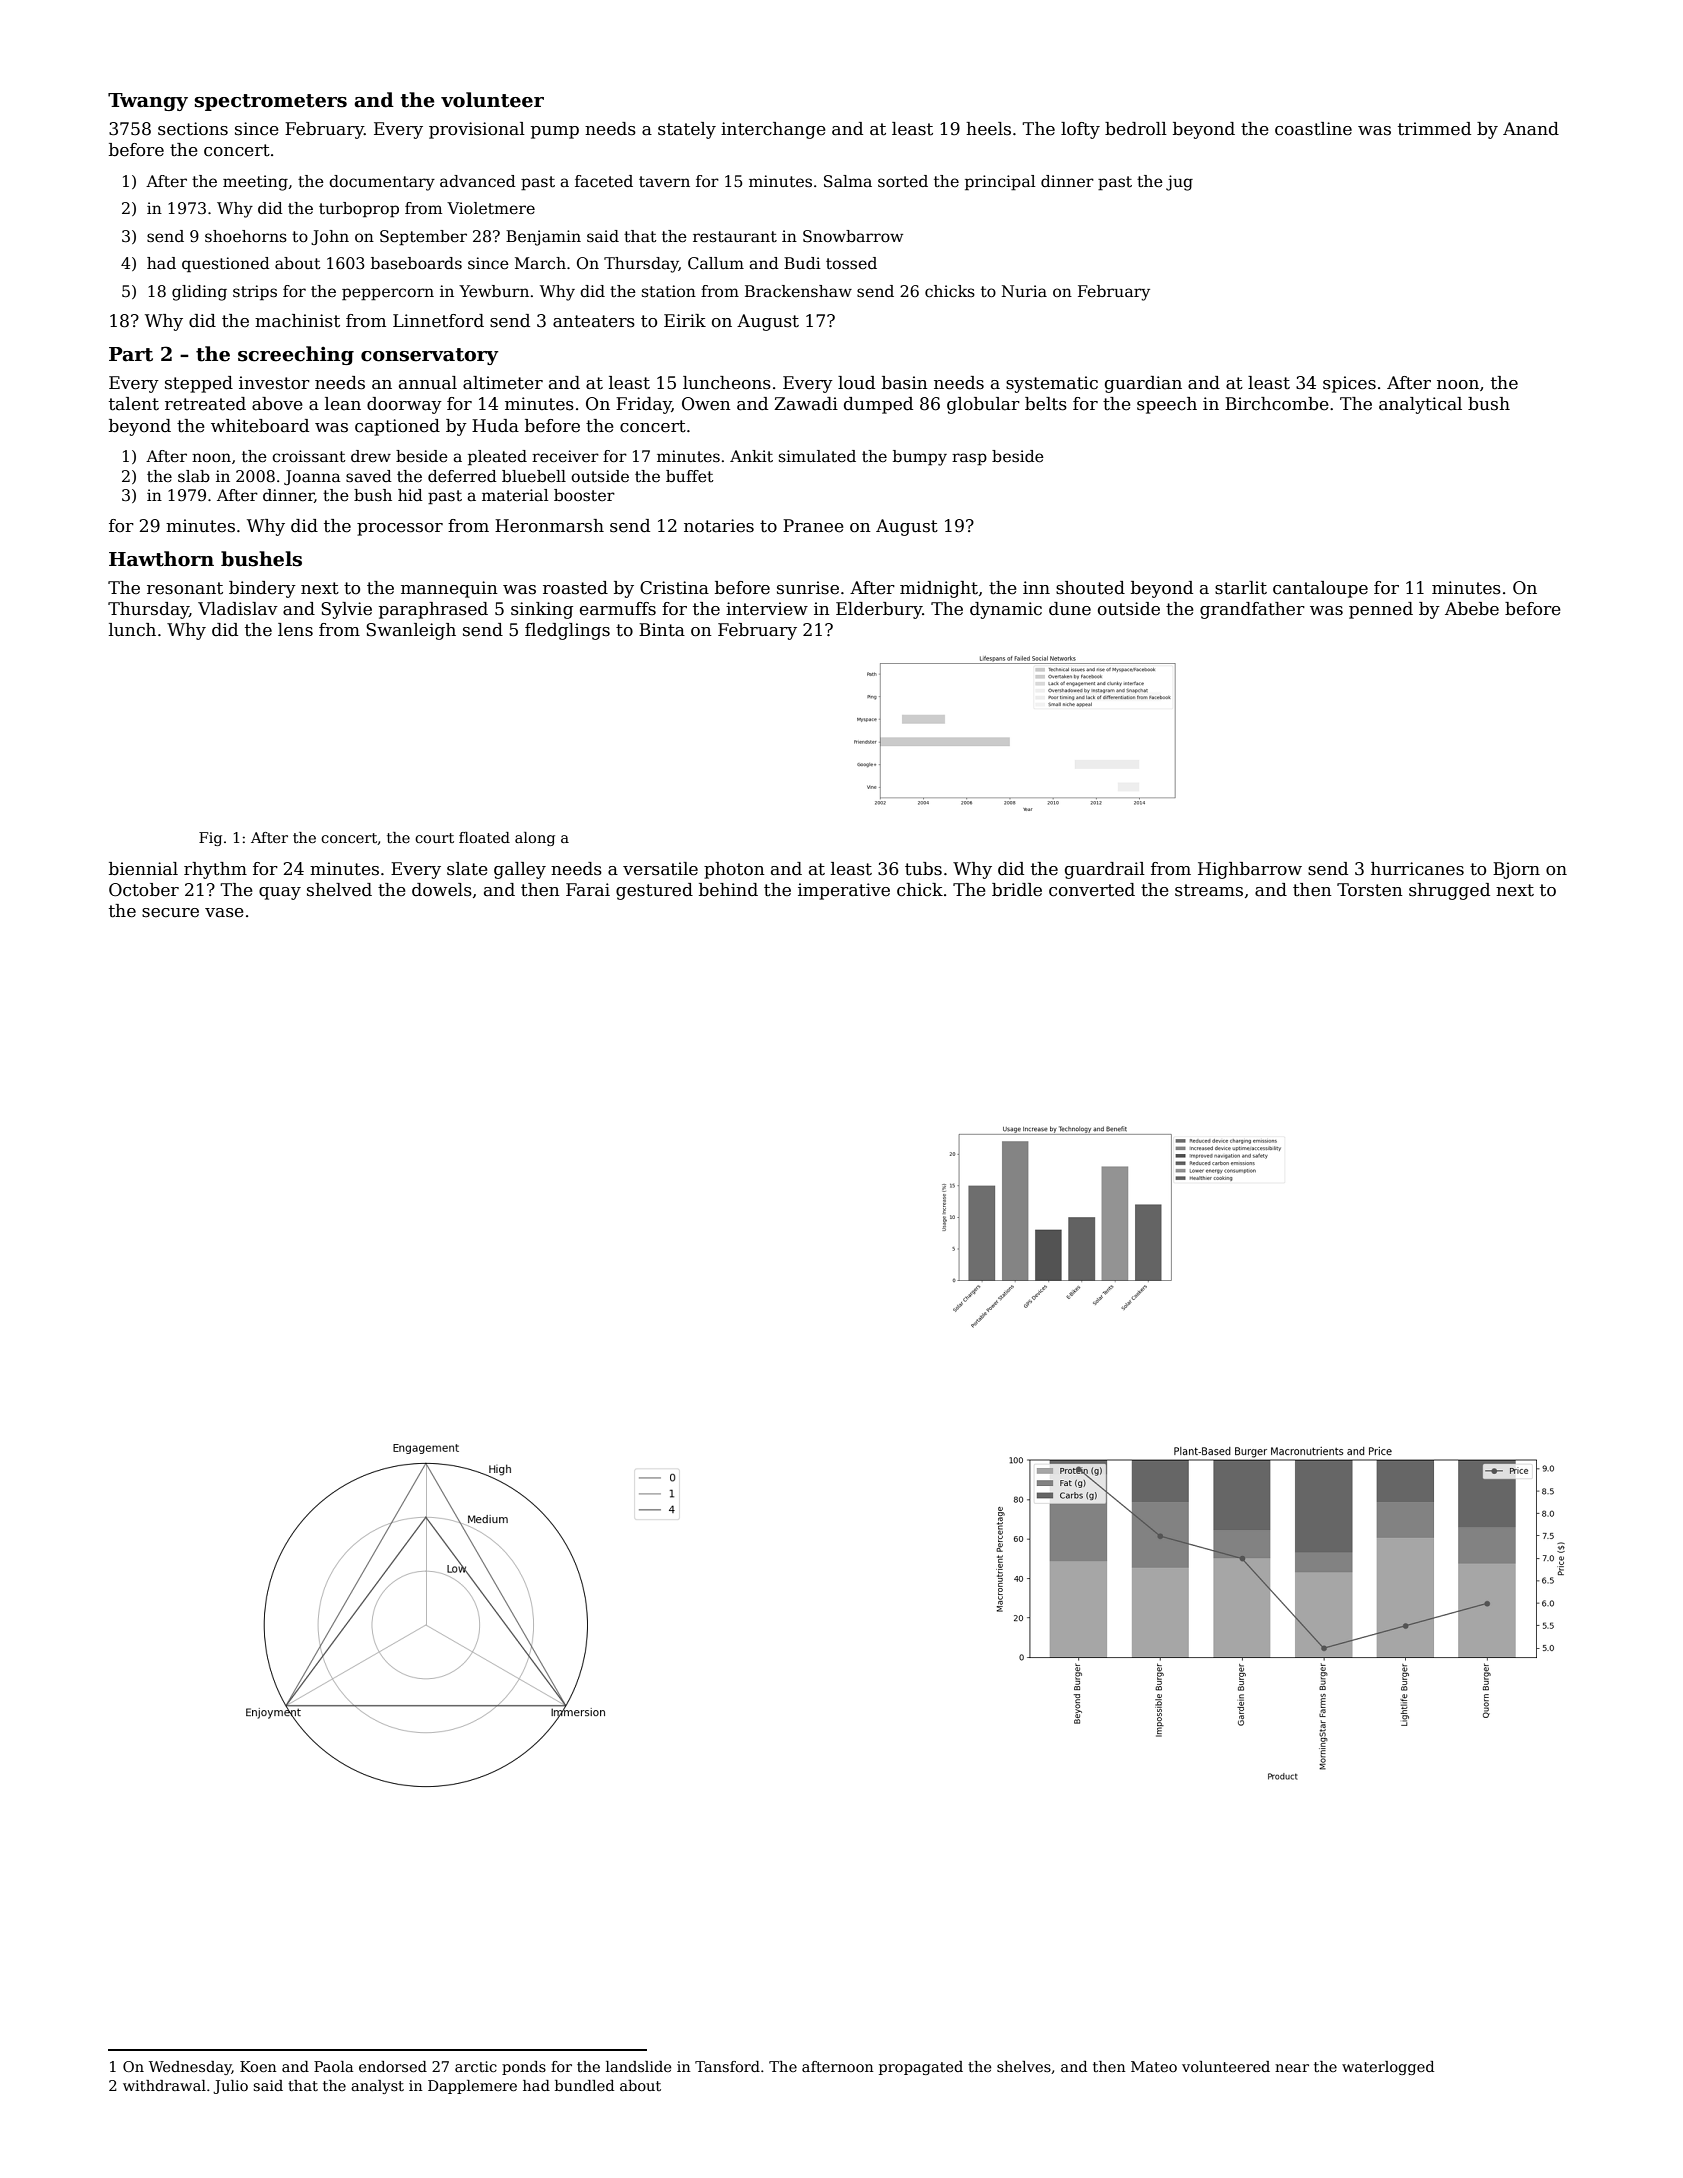 This screenshot has width=1683, height=2178. I want to click on secure, so click(170, 913).
